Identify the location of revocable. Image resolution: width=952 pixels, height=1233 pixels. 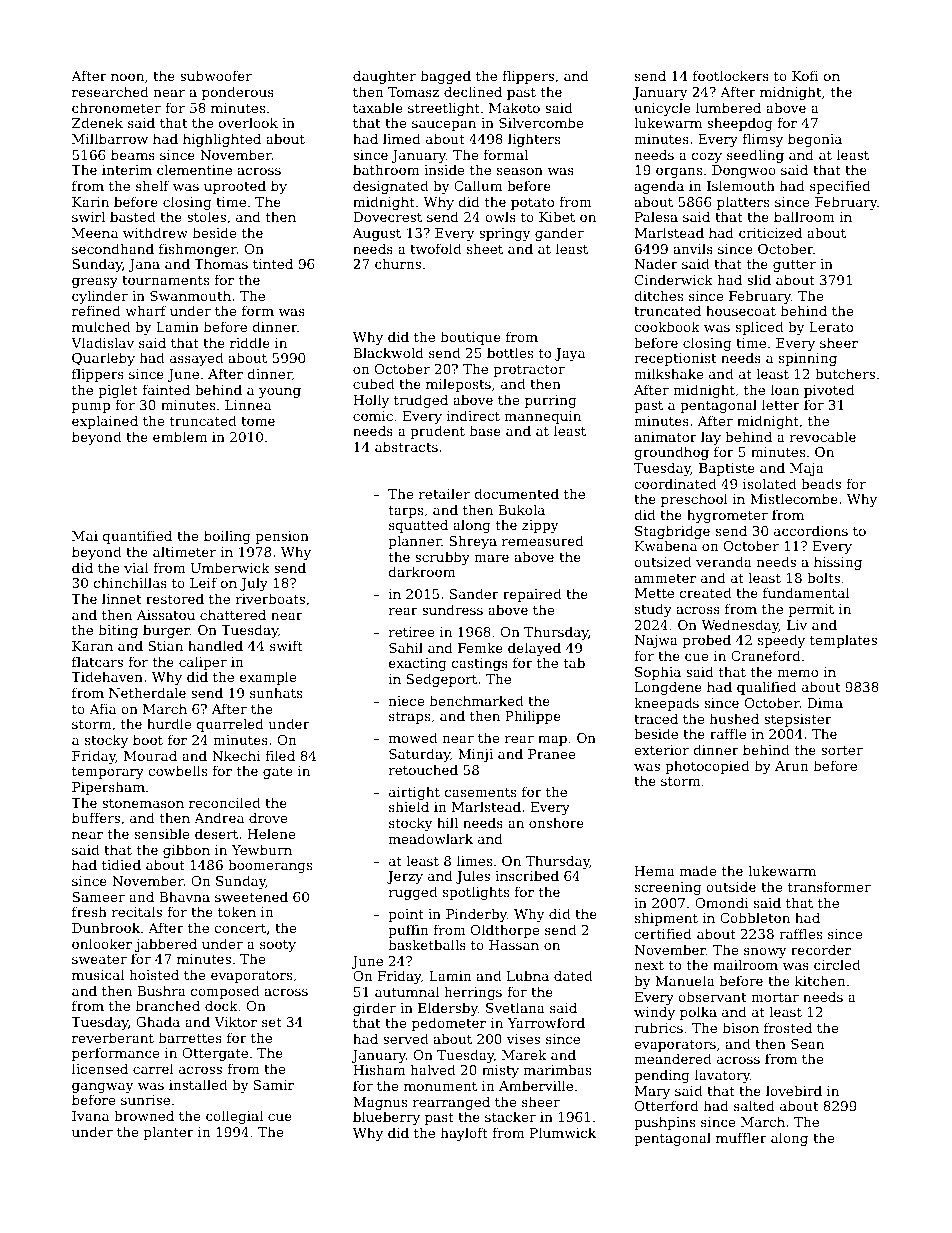
(823, 436).
